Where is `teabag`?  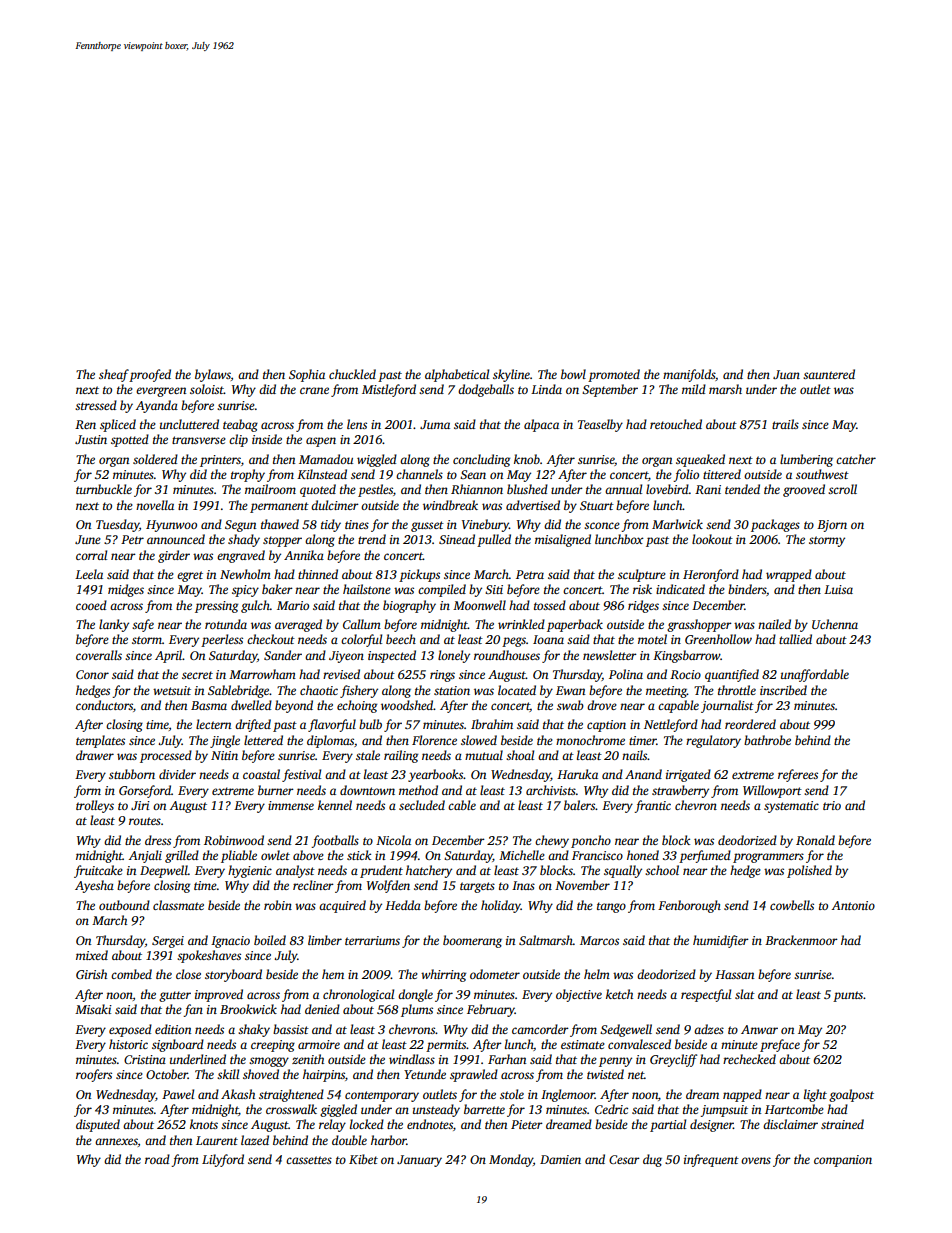 teabag is located at coordinates (240, 425).
